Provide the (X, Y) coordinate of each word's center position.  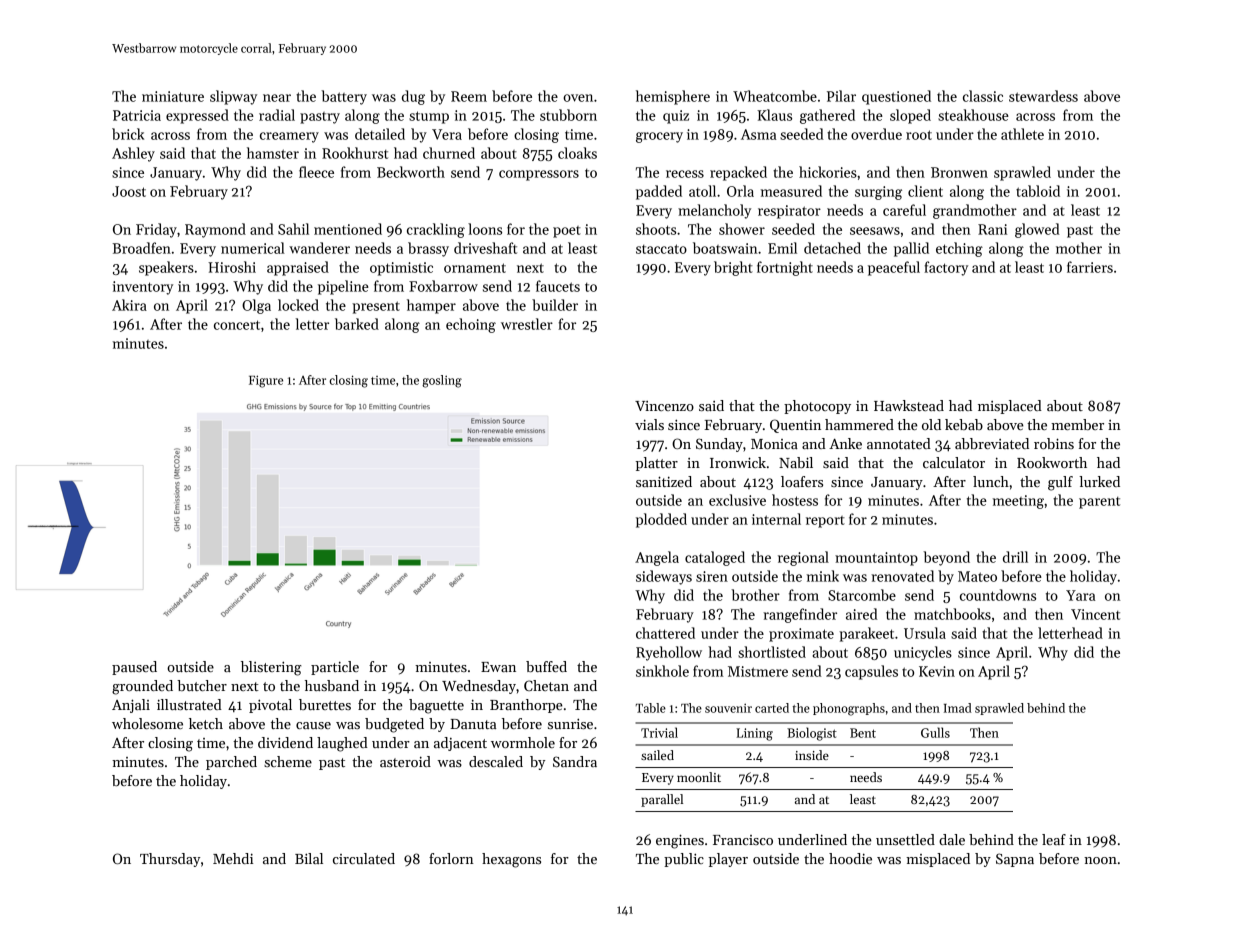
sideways (664, 577)
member (1077, 424)
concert (237, 325)
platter (657, 464)
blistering (271, 668)
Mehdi (233, 858)
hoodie (850, 858)
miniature (173, 96)
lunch (991, 481)
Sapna (1015, 860)
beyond (946, 558)
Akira (129, 305)
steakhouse (973, 115)
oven (578, 98)
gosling (442, 381)
